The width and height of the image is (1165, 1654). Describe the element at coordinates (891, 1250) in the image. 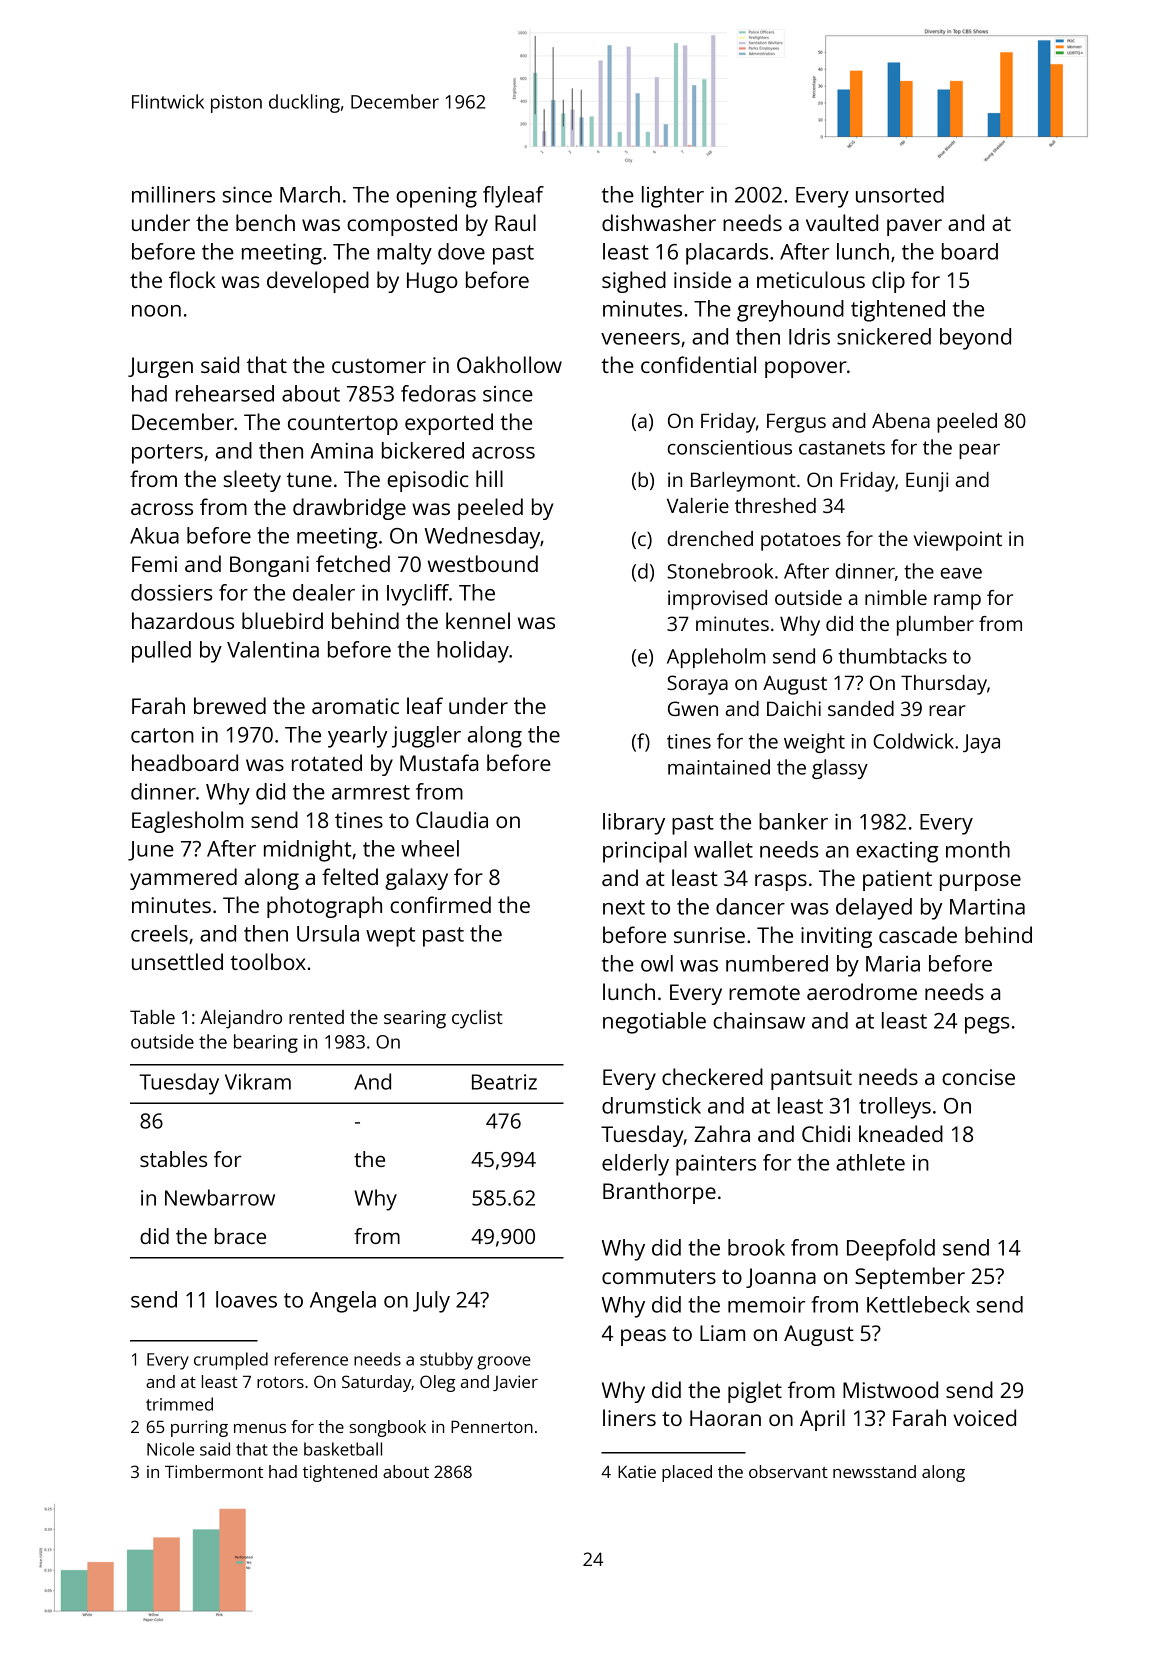

I see `Deepfold` at that location.
